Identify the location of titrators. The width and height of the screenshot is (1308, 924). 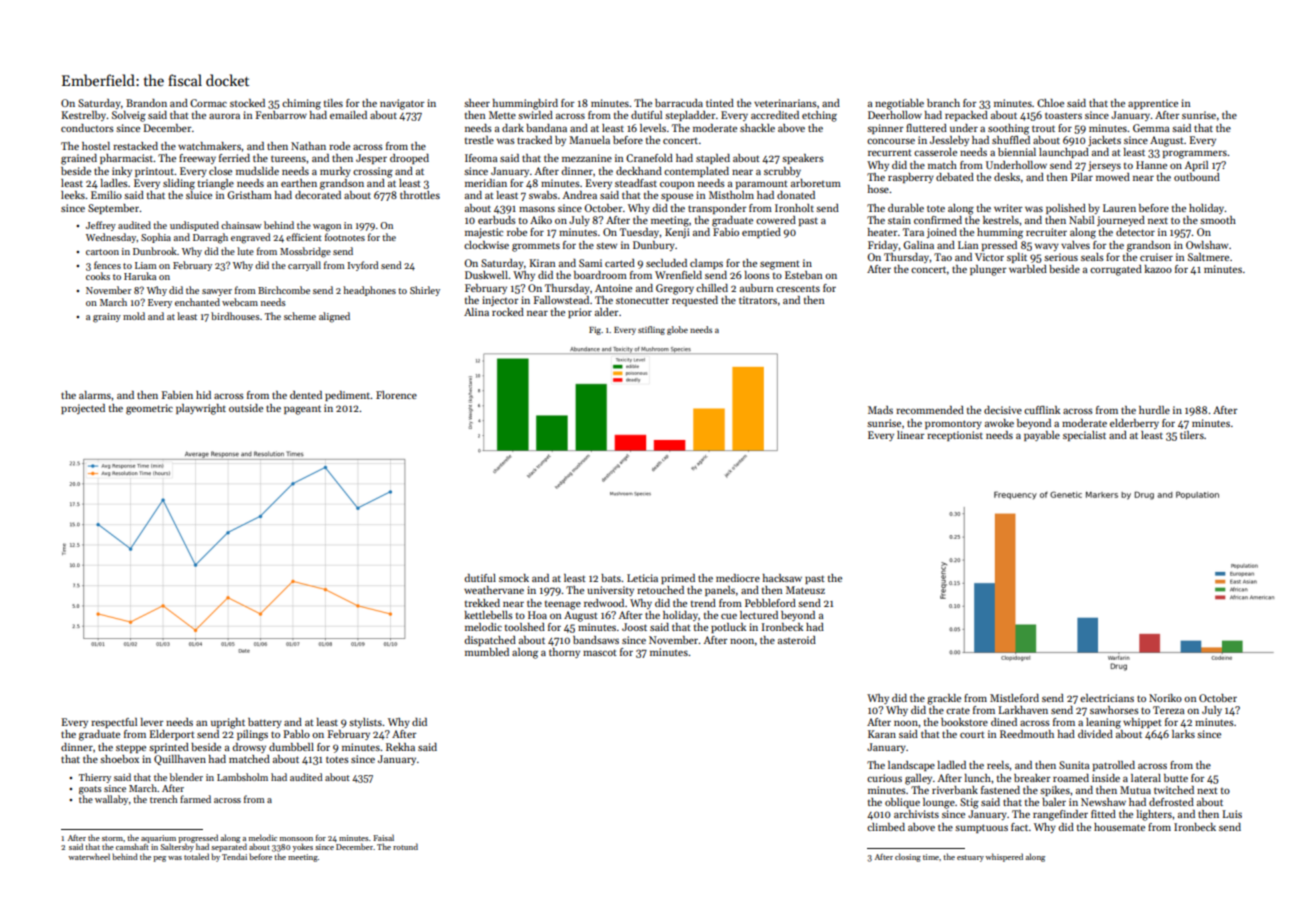
(758, 300).
